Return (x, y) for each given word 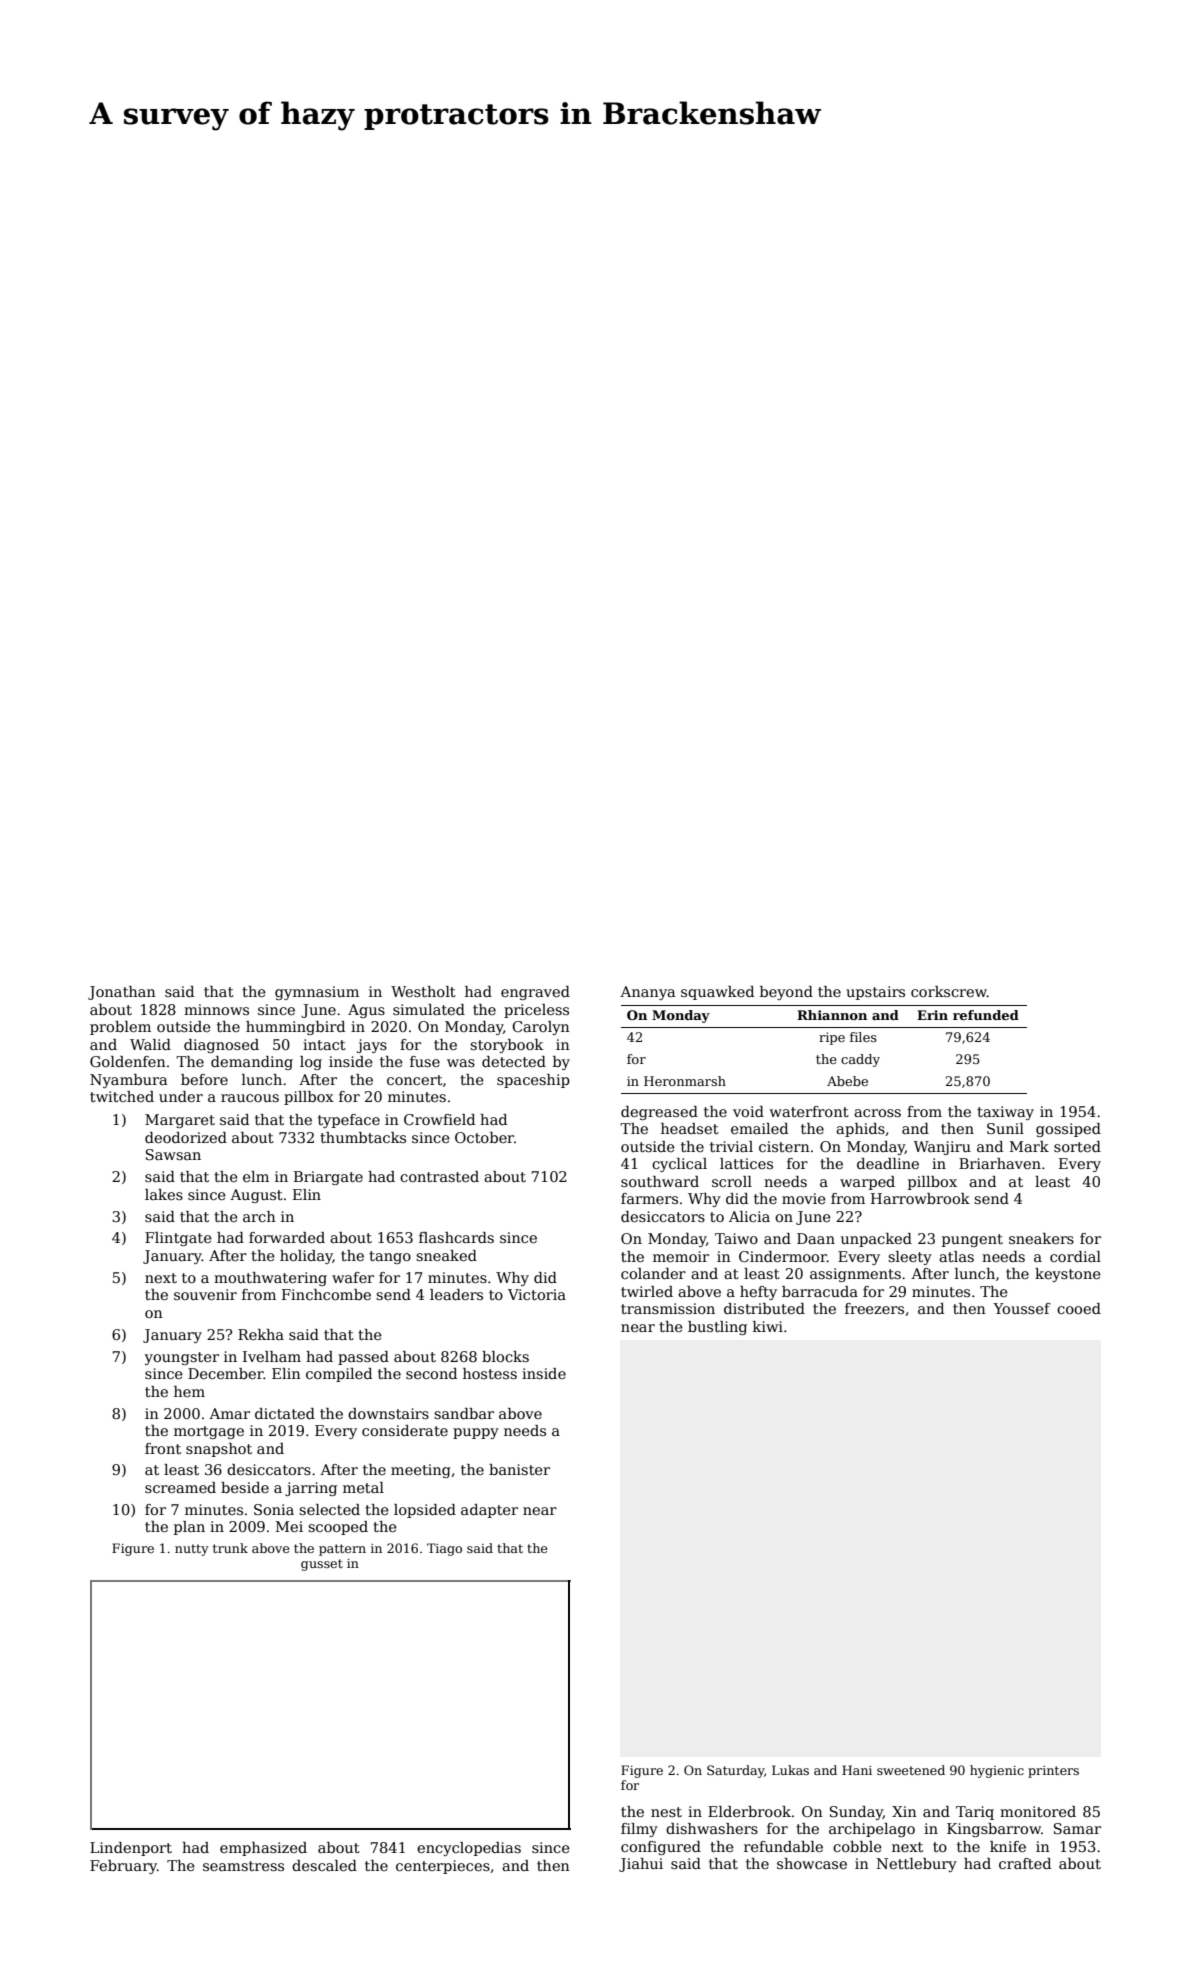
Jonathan (122, 993)
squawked (717, 993)
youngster (182, 1358)
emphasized (263, 1849)
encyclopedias (469, 1849)
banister (519, 1469)
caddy (860, 1060)
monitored (1038, 1811)
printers (1053, 1772)
